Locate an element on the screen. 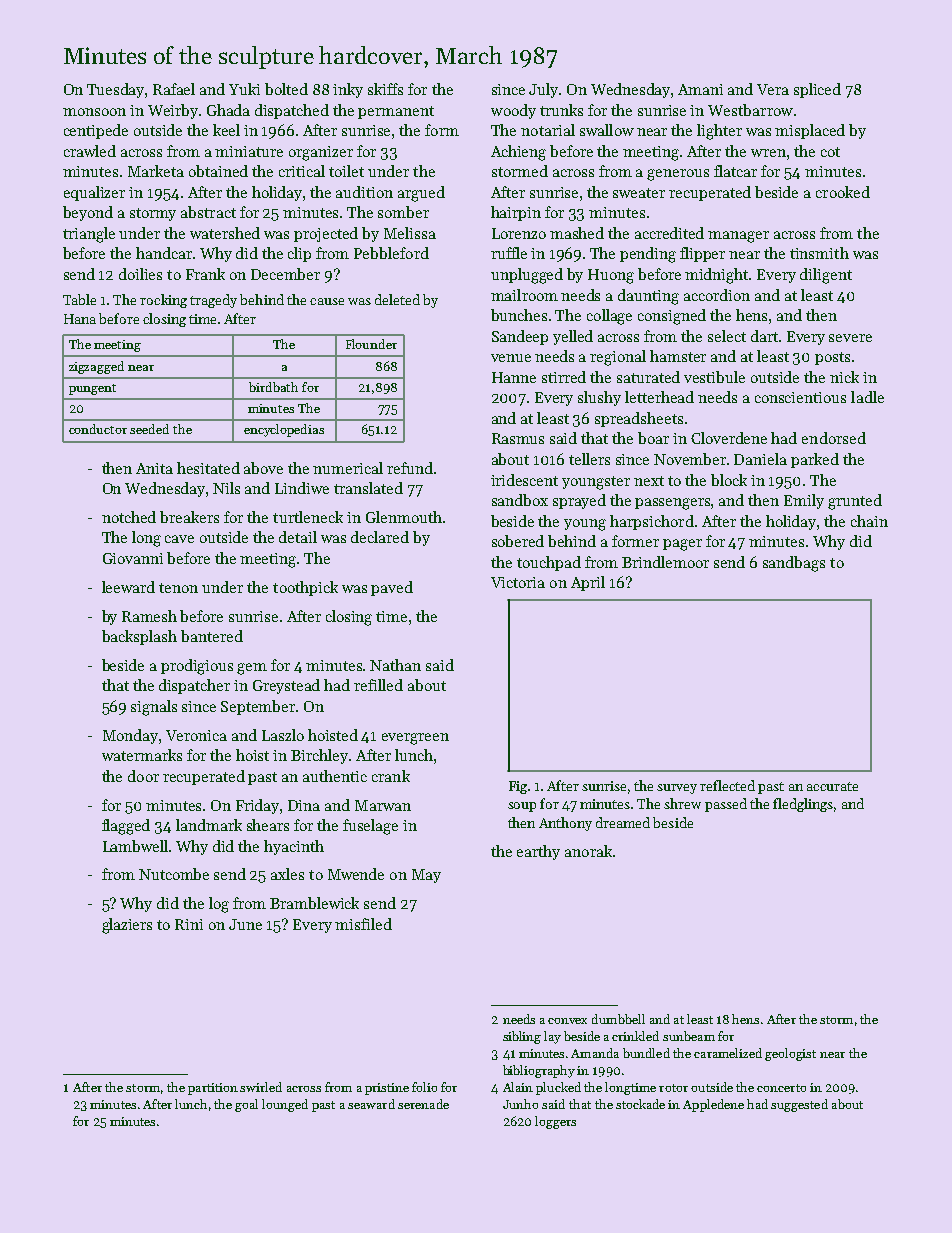 The image size is (952, 1233). July is located at coordinates (544, 90).
